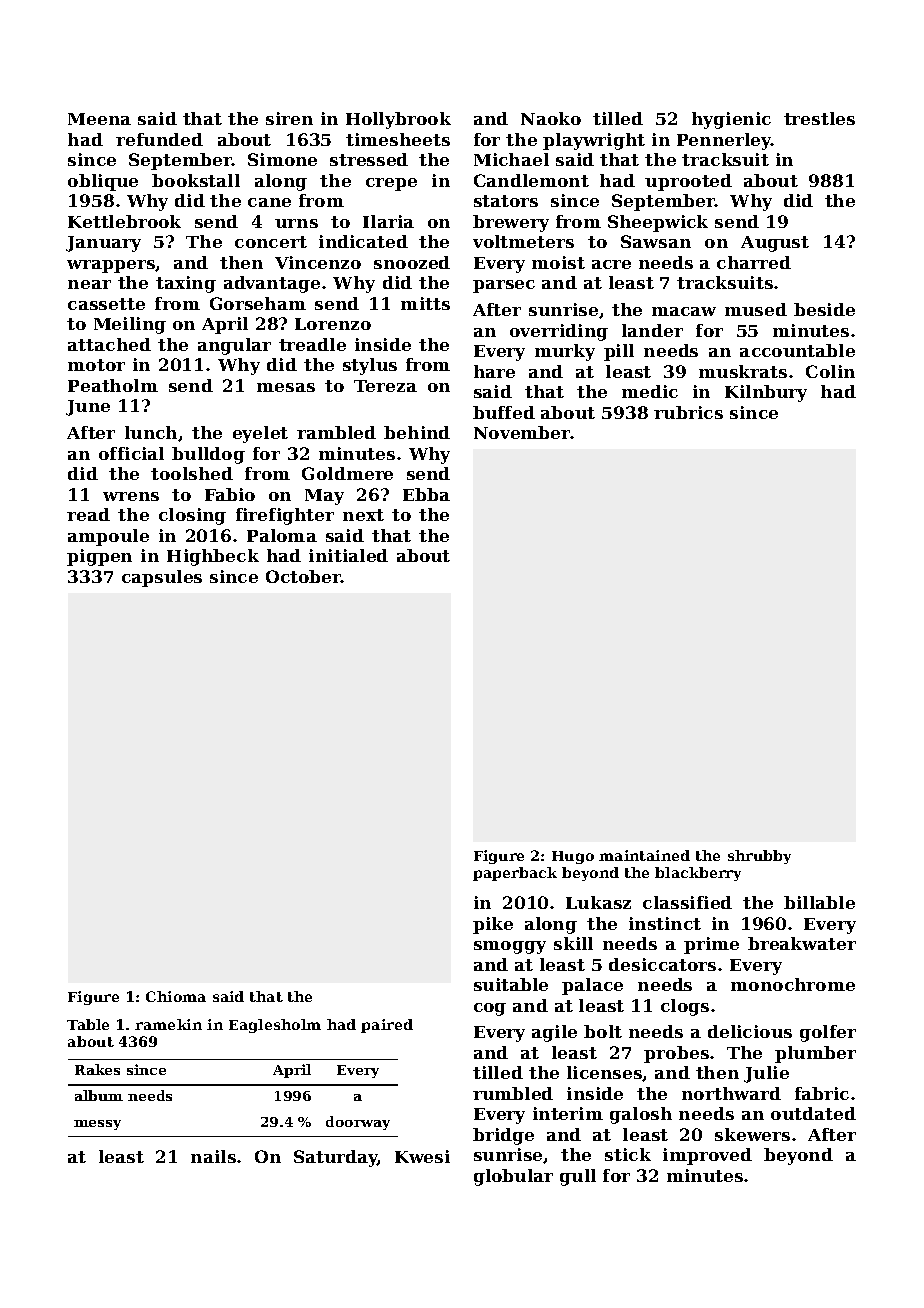 Image resolution: width=924 pixels, height=1308 pixels. Describe the element at coordinates (103, 182) in the image. I see `oblique` at that location.
